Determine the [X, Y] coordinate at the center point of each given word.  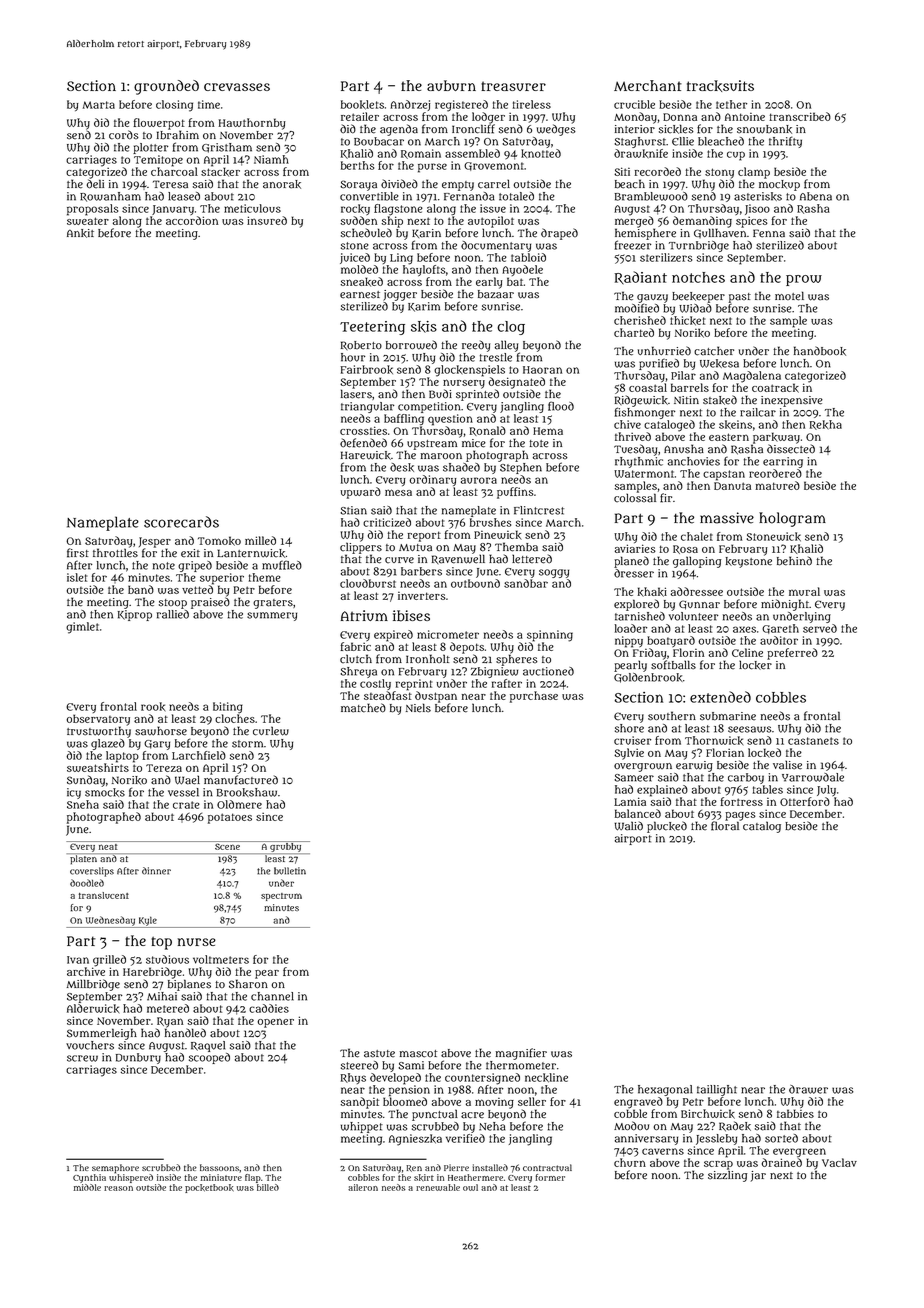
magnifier [521, 1054]
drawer [808, 1089]
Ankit [80, 233]
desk [402, 467]
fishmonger [645, 413]
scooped [209, 1058]
